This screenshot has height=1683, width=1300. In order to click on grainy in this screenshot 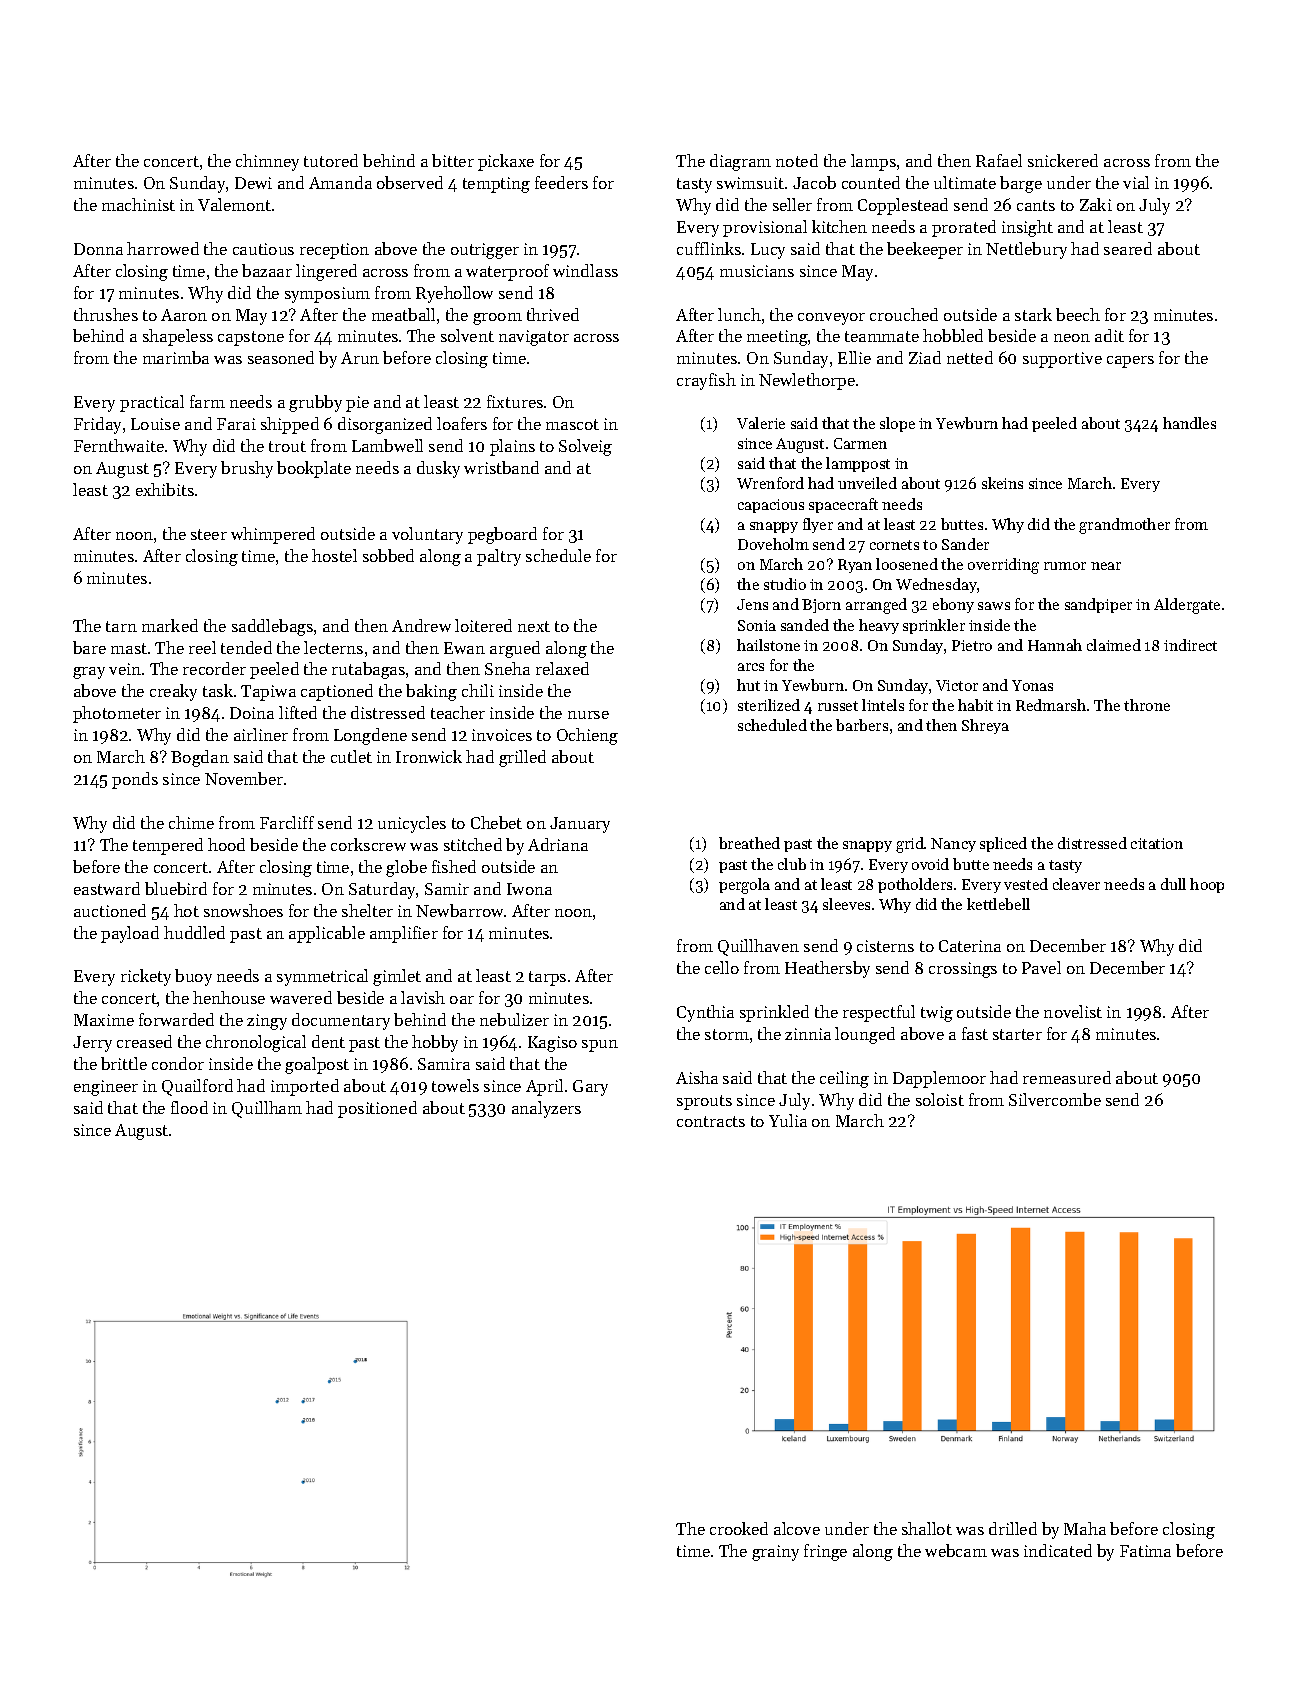, I will do `click(775, 1553)`.
